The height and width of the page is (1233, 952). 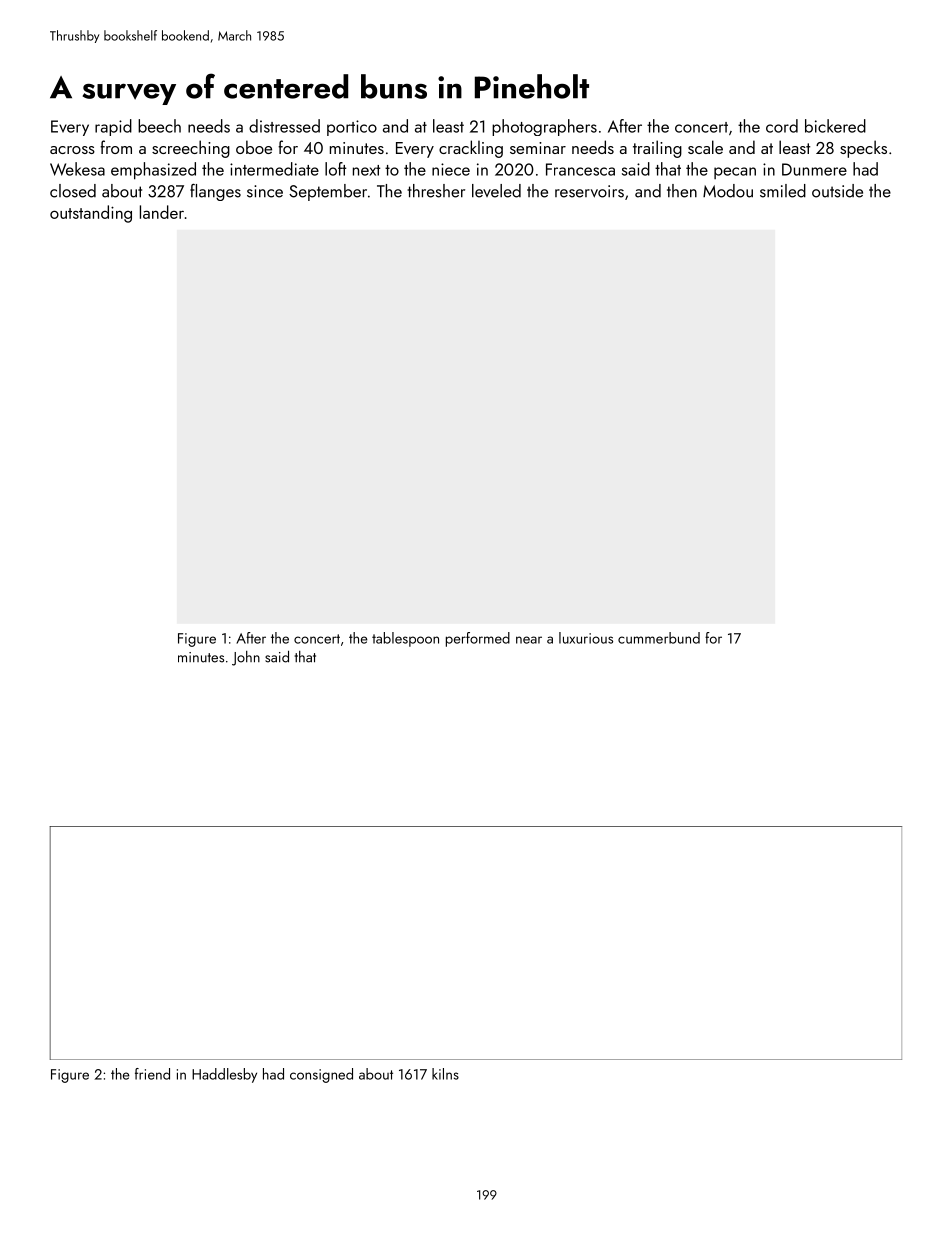 What do you see at coordinates (478, 639) in the page?
I see `performed` at bounding box center [478, 639].
